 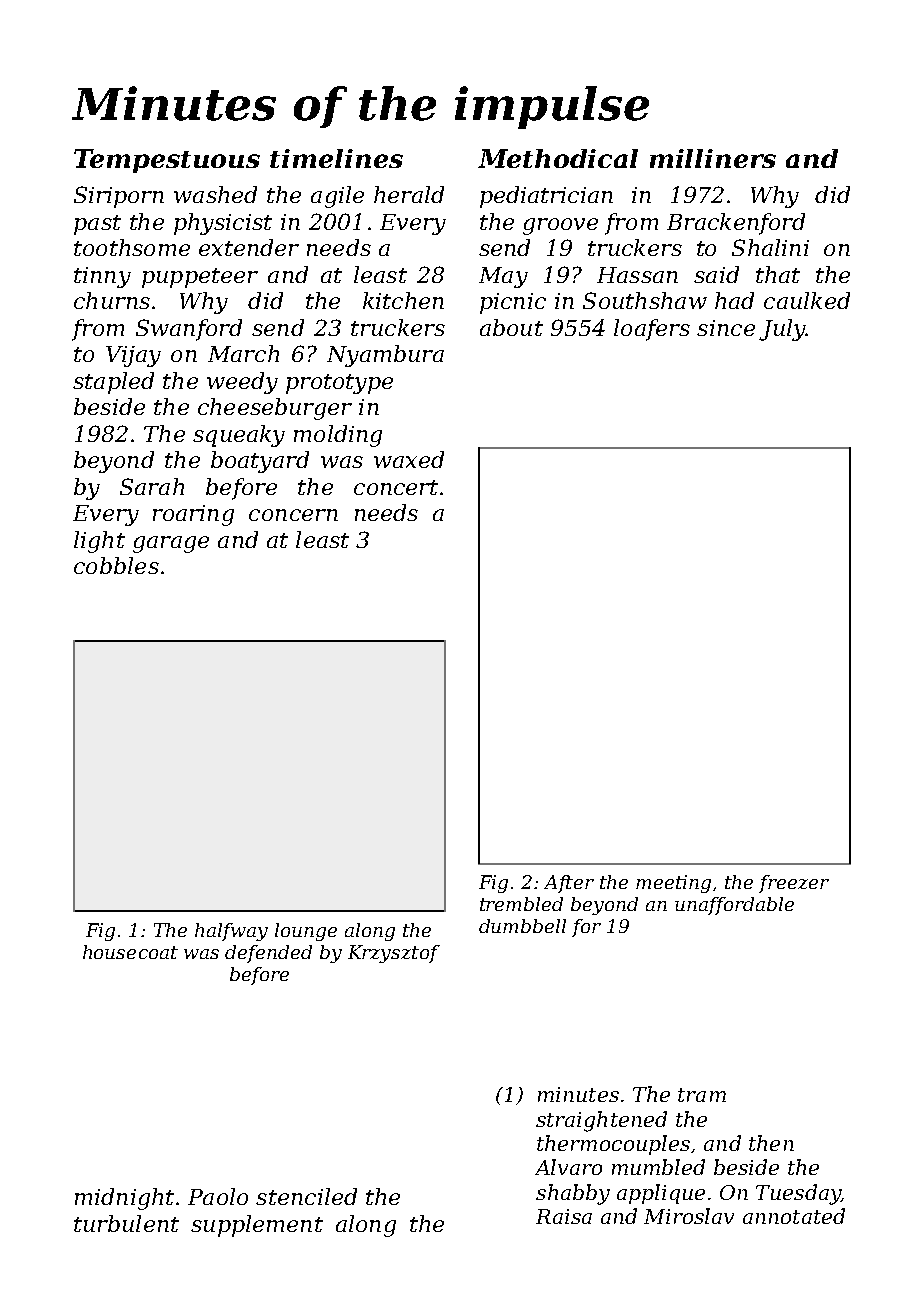 I want to click on waxed, so click(x=409, y=459).
